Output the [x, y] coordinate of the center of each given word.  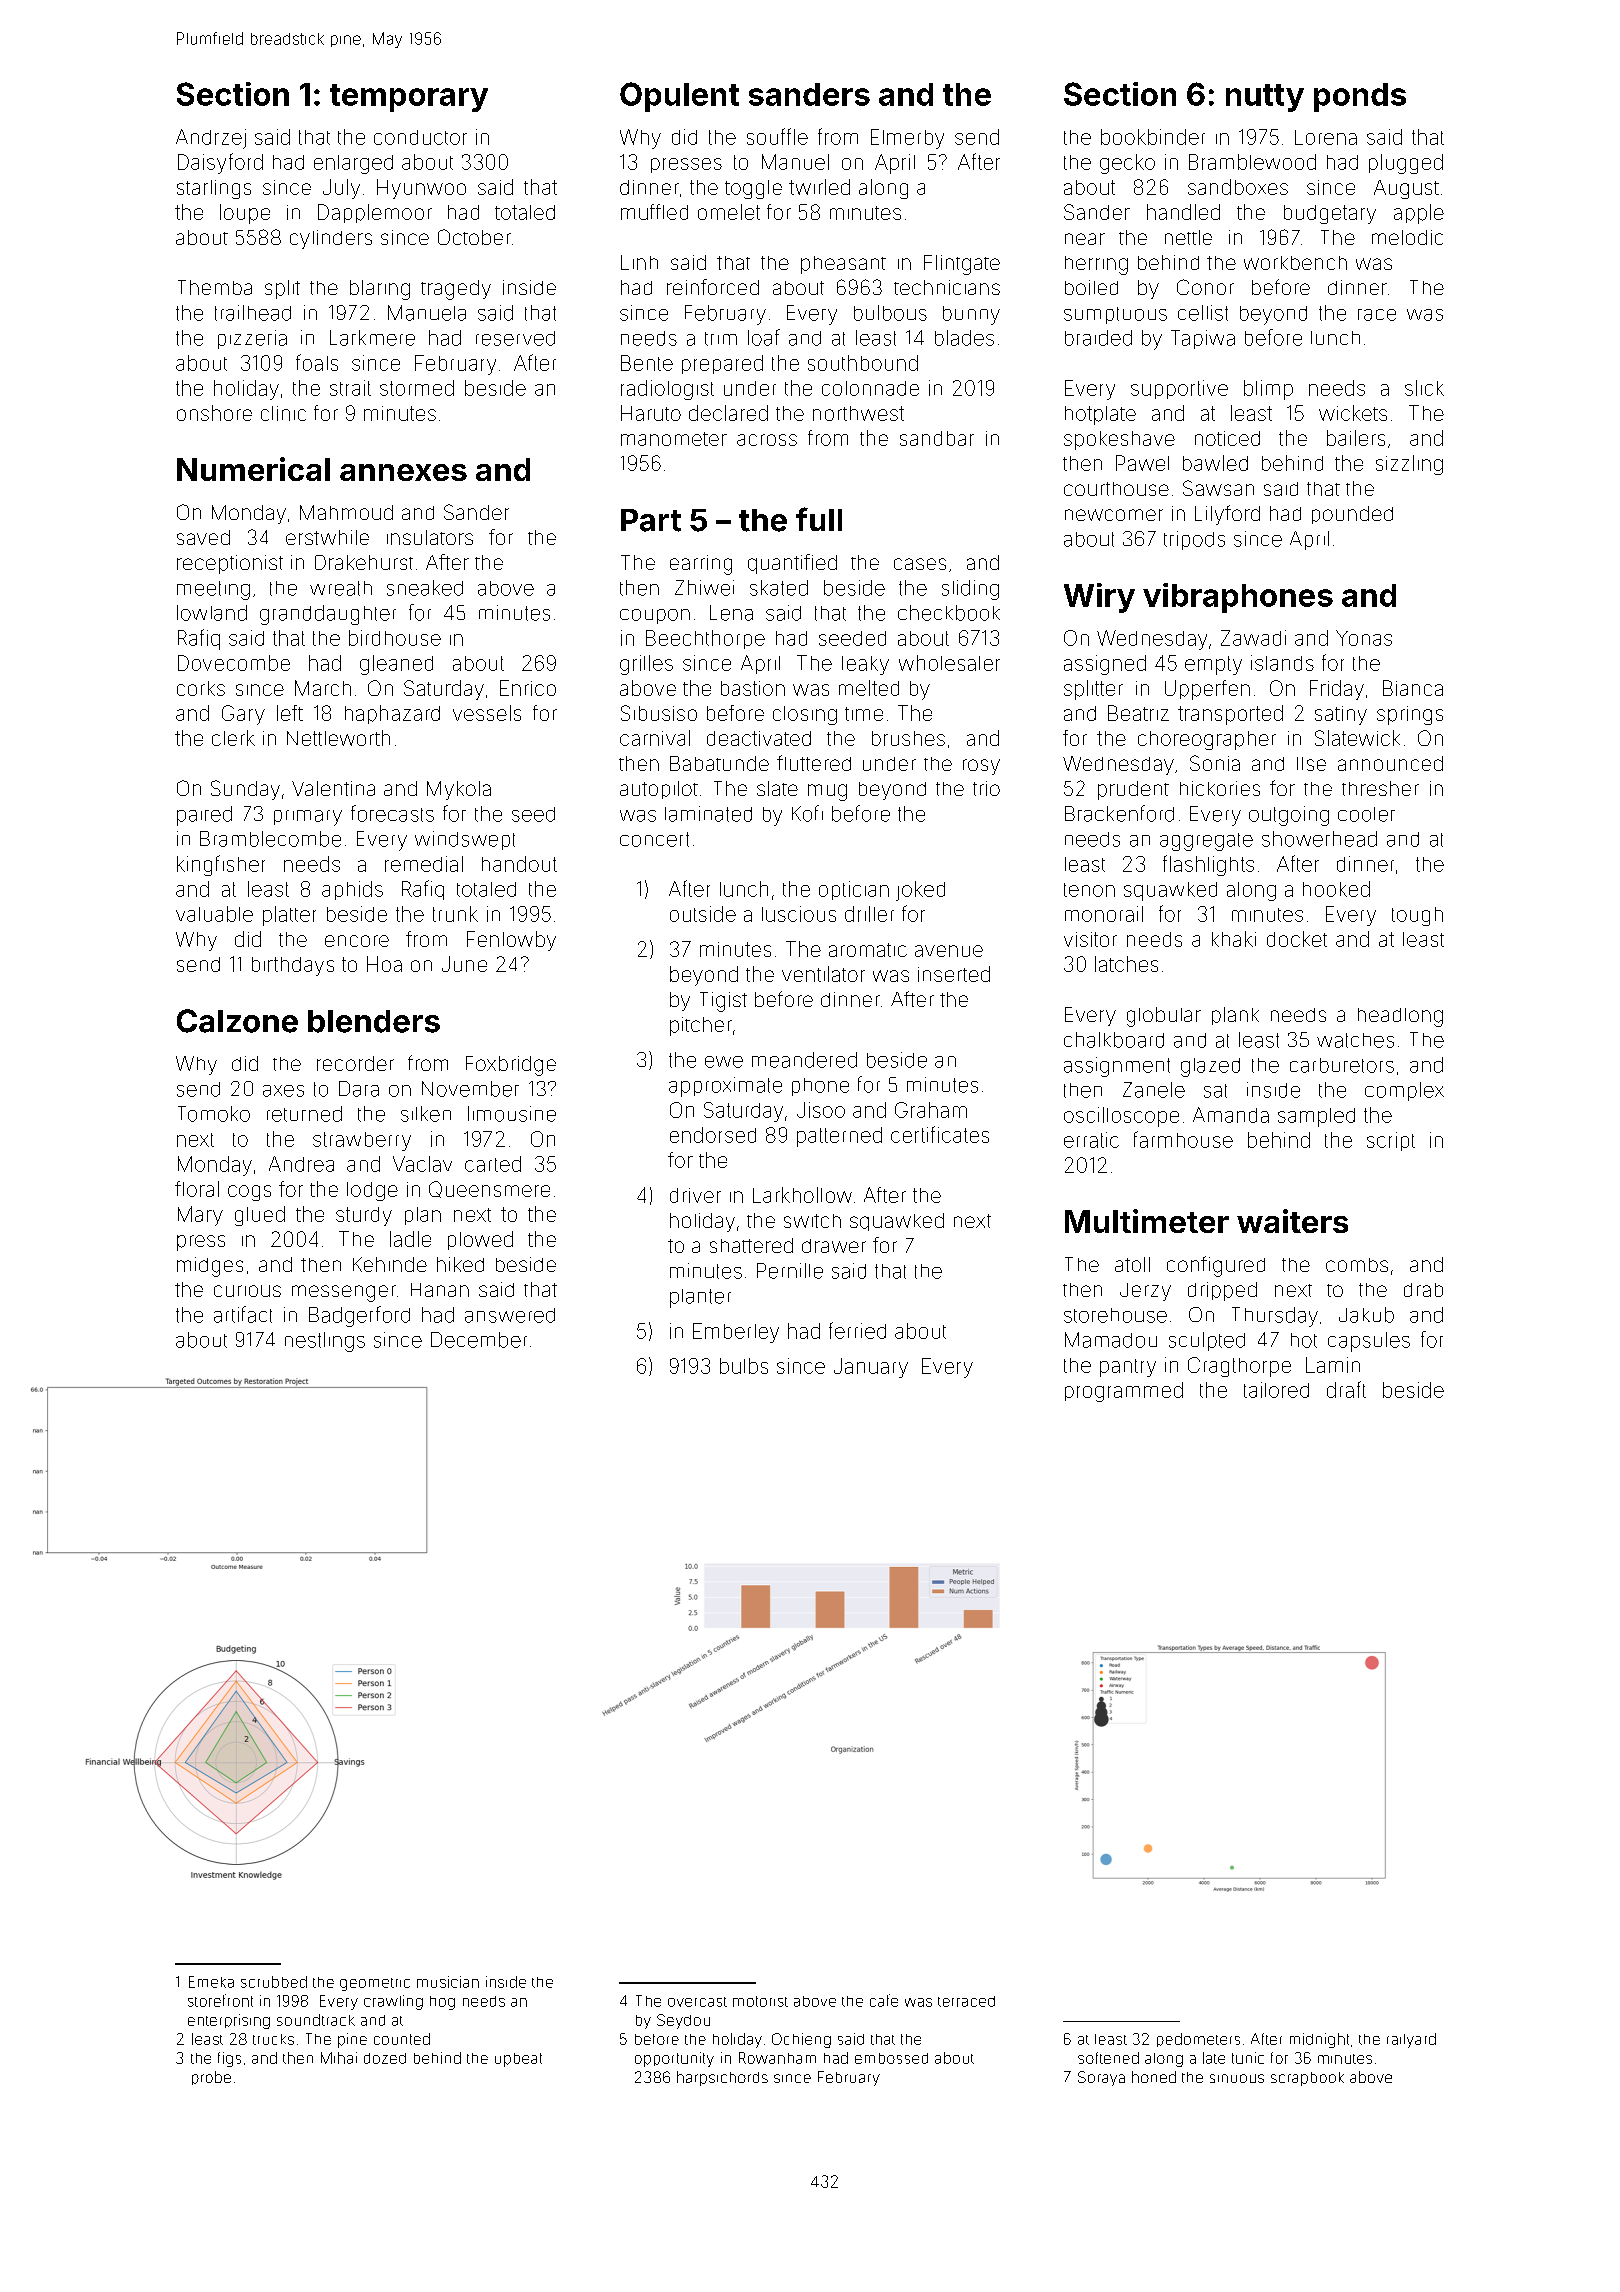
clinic [283, 413]
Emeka [211, 1982]
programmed [1124, 1392]
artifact [243, 1314]
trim [721, 339]
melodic [1407, 237]
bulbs [744, 1366]
